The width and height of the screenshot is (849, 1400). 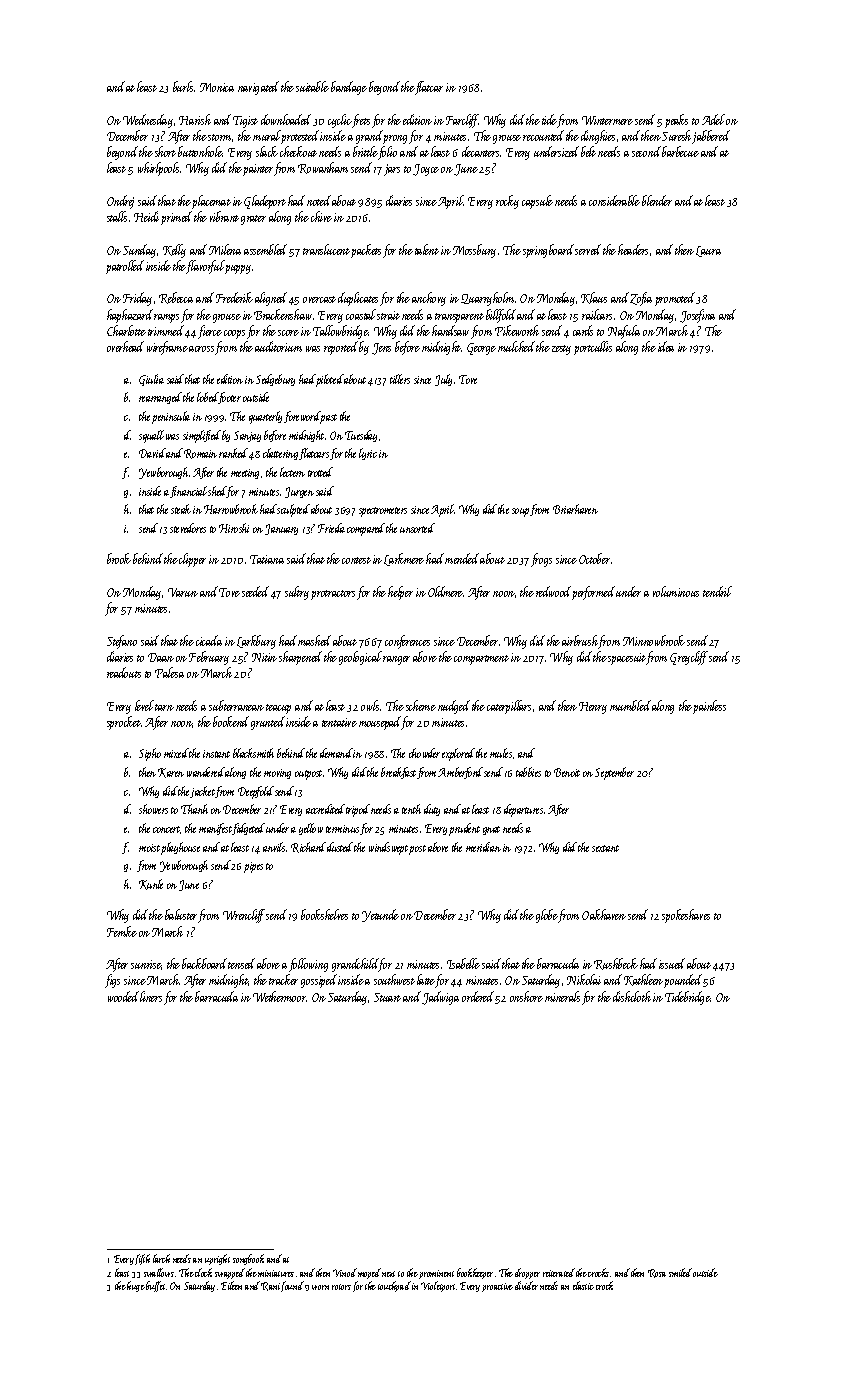 I want to click on minerals, so click(x=562, y=996).
